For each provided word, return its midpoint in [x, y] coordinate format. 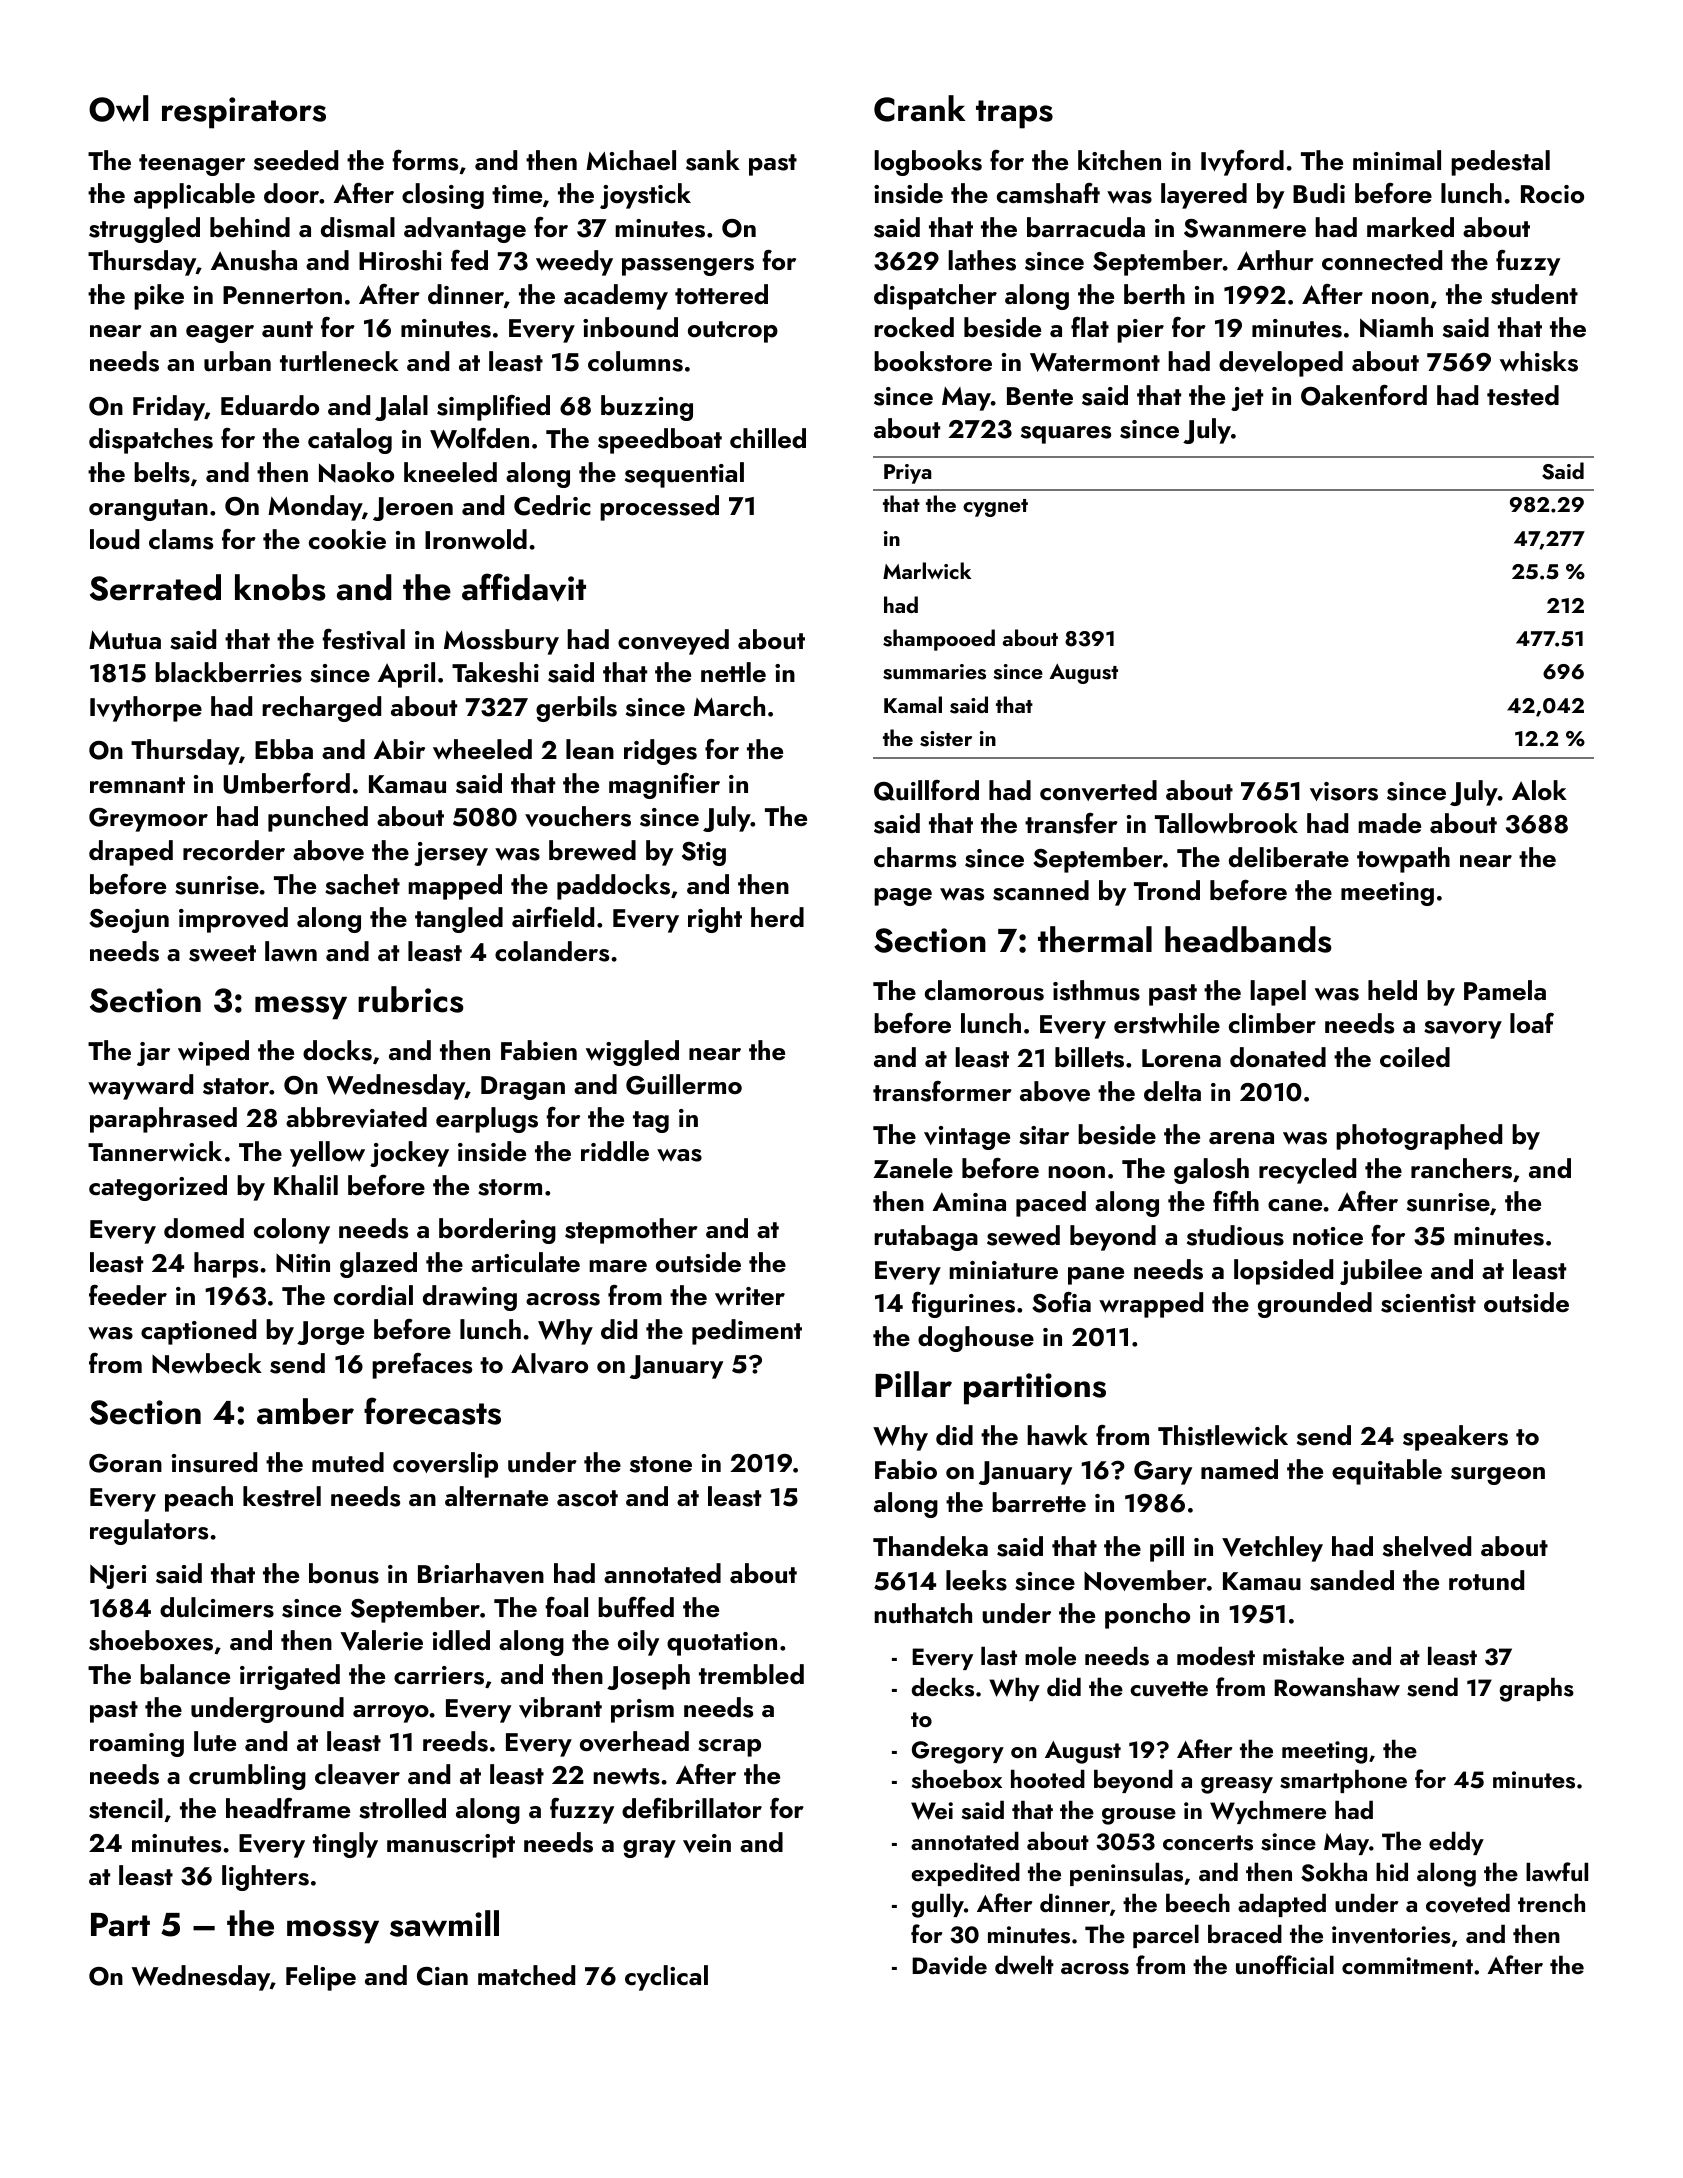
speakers [1455, 1438]
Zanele [913, 1168]
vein [707, 1843]
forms [425, 160]
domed [204, 1228]
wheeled [482, 749]
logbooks [928, 163]
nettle [733, 672]
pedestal [1500, 163]
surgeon [1498, 1476]
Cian [442, 1976]
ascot [587, 1498]
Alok [1539, 790]
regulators [149, 1532]
